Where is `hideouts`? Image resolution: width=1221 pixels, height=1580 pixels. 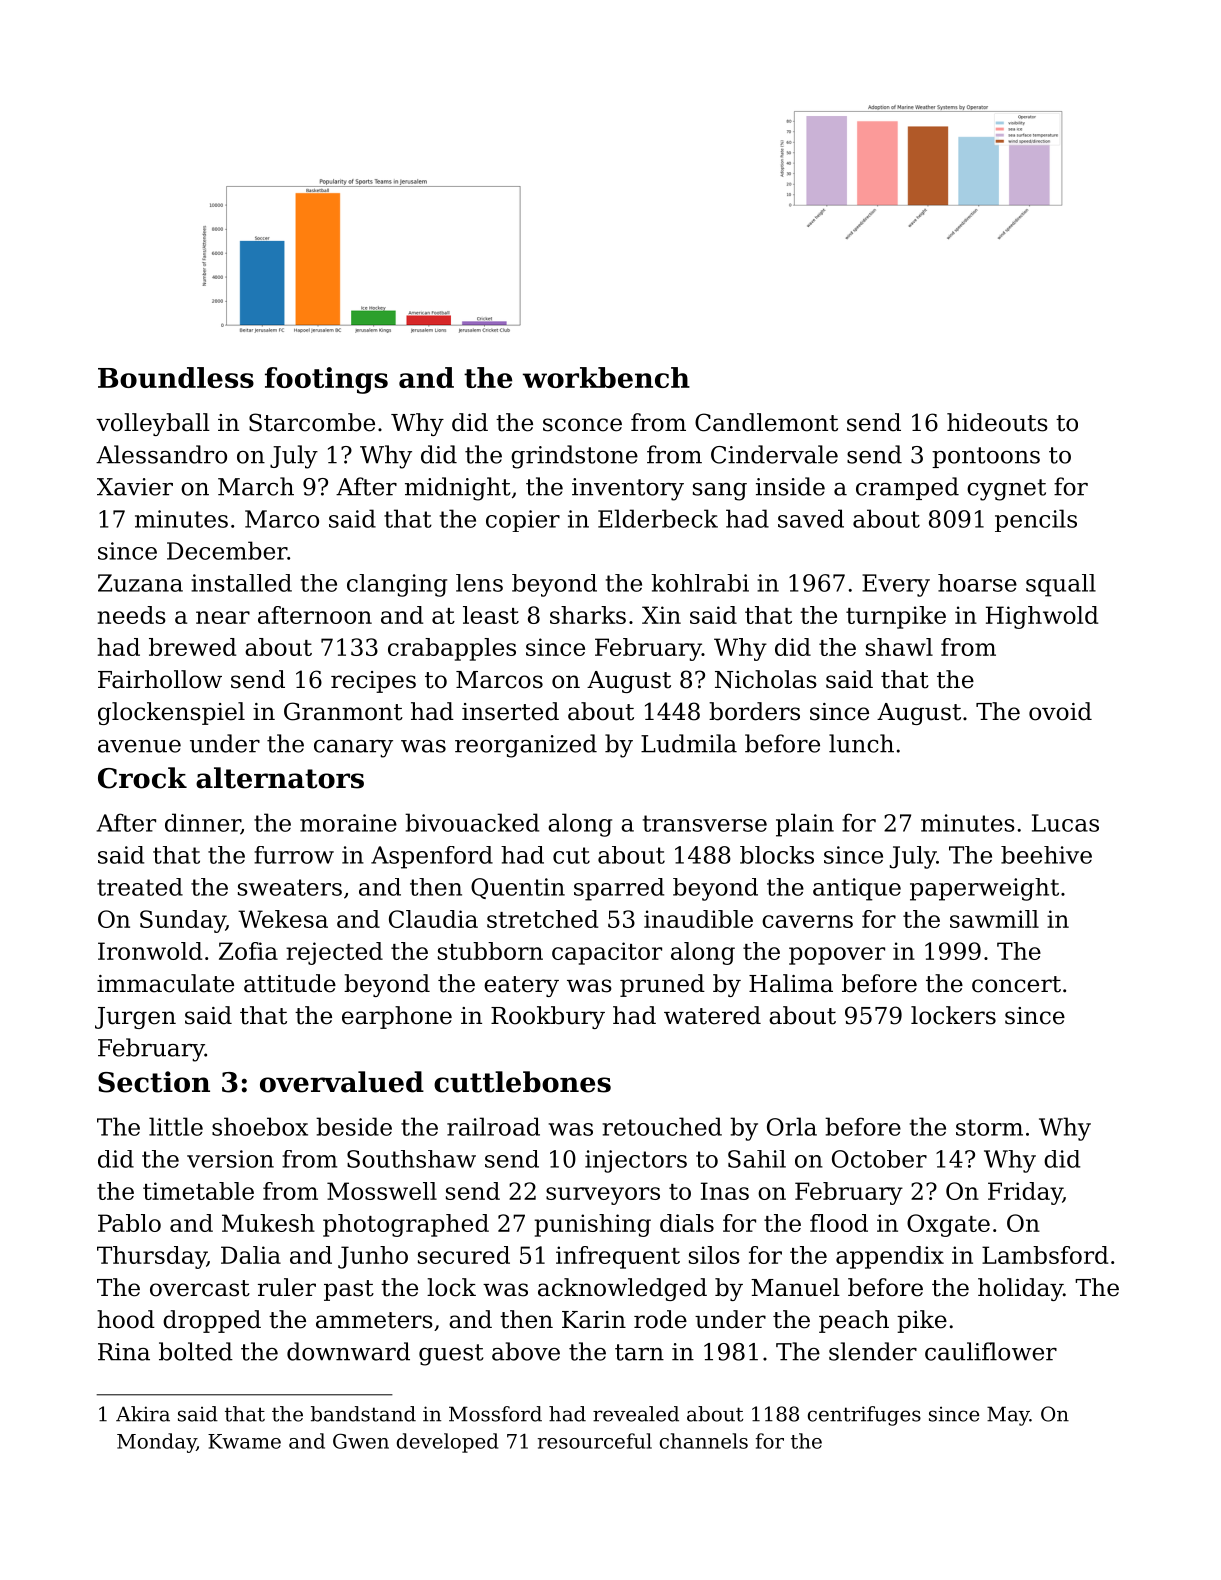 hideouts is located at coordinates (997, 422).
